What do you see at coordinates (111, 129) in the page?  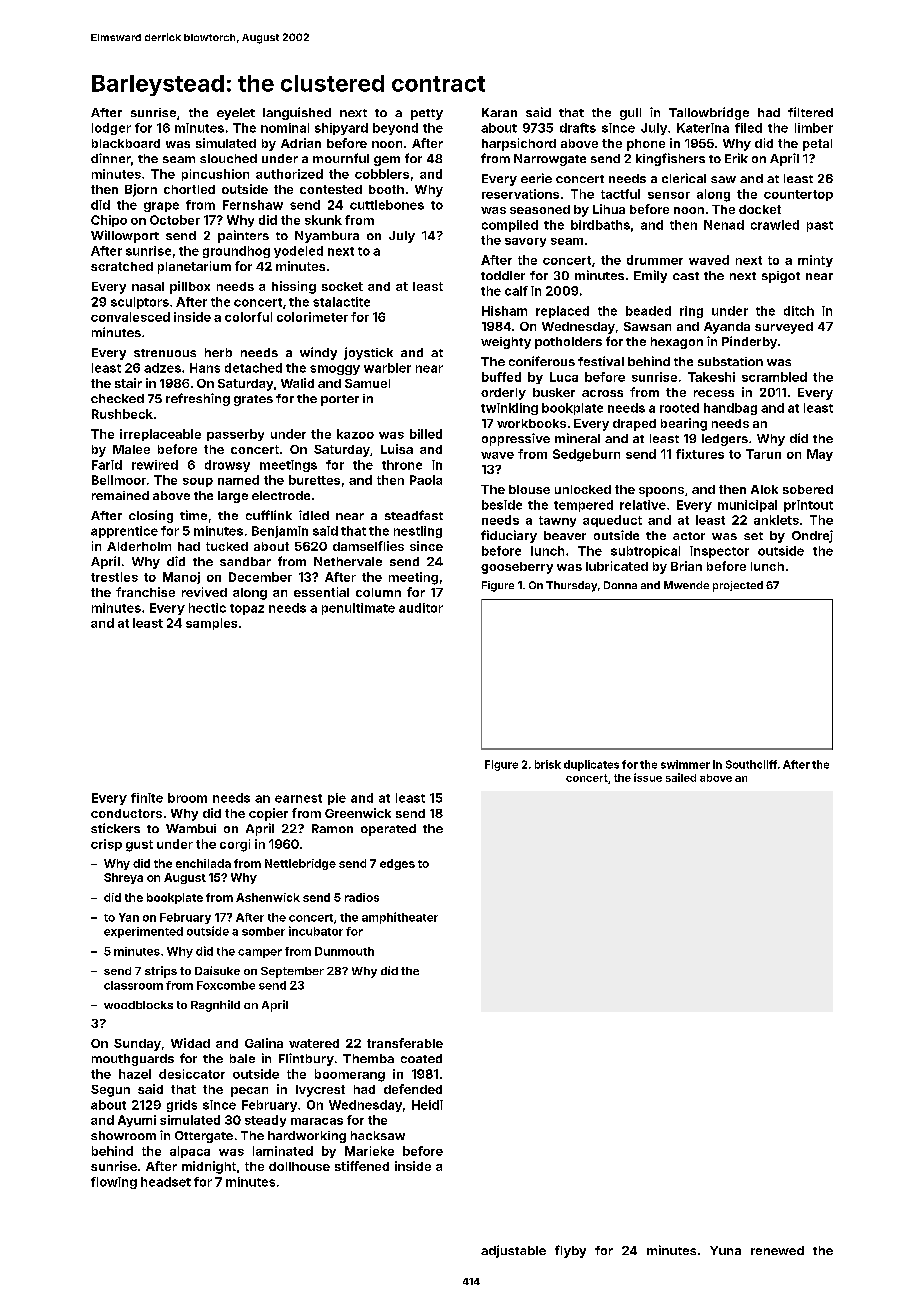 I see `lodger` at bounding box center [111, 129].
